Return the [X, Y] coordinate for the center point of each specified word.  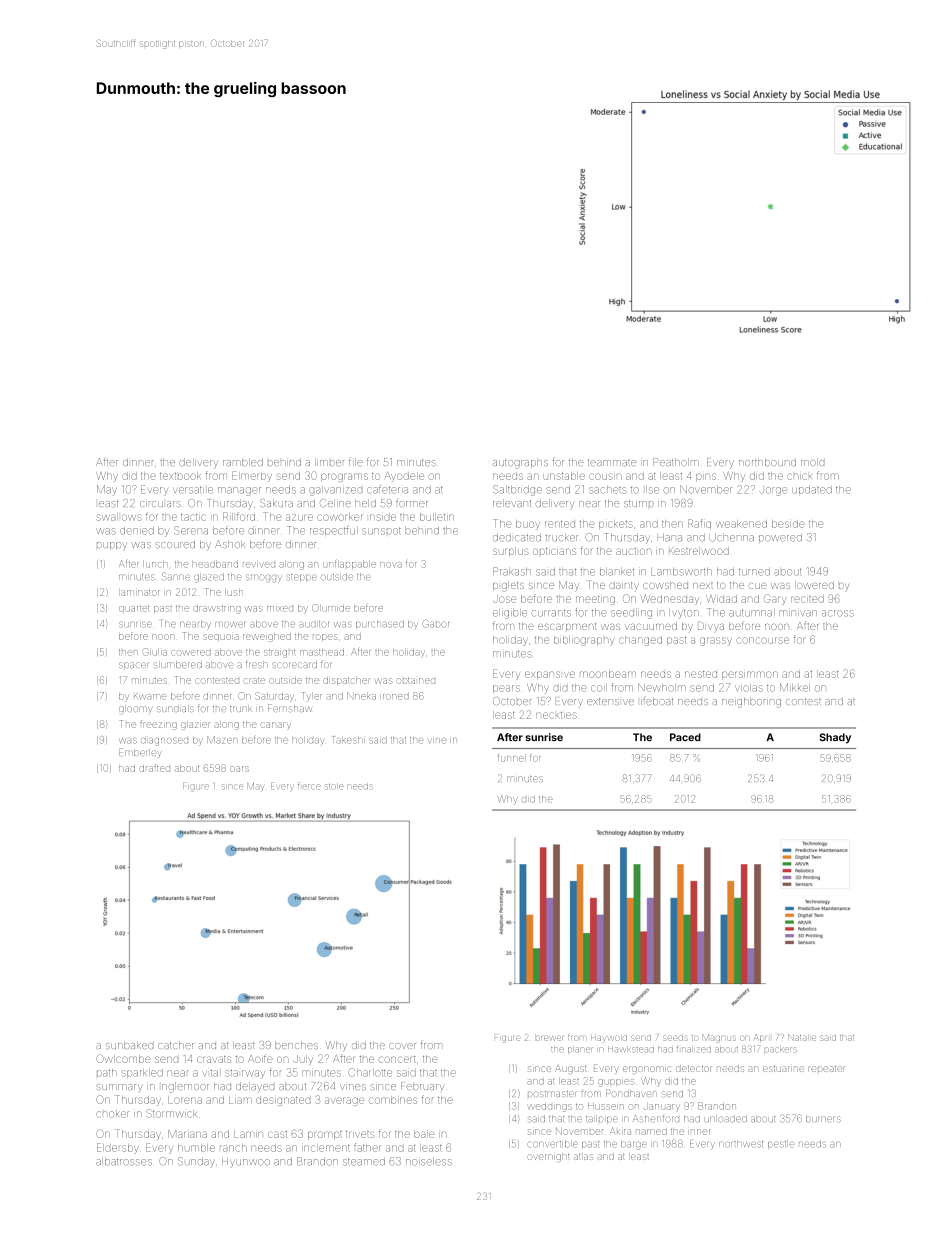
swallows [119, 517]
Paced [685, 737]
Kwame [150, 697]
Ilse [652, 490]
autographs [520, 463]
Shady [835, 738]
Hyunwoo [246, 1162]
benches [296, 1045]
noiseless [429, 1162]
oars [238, 769]
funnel [511, 758]
